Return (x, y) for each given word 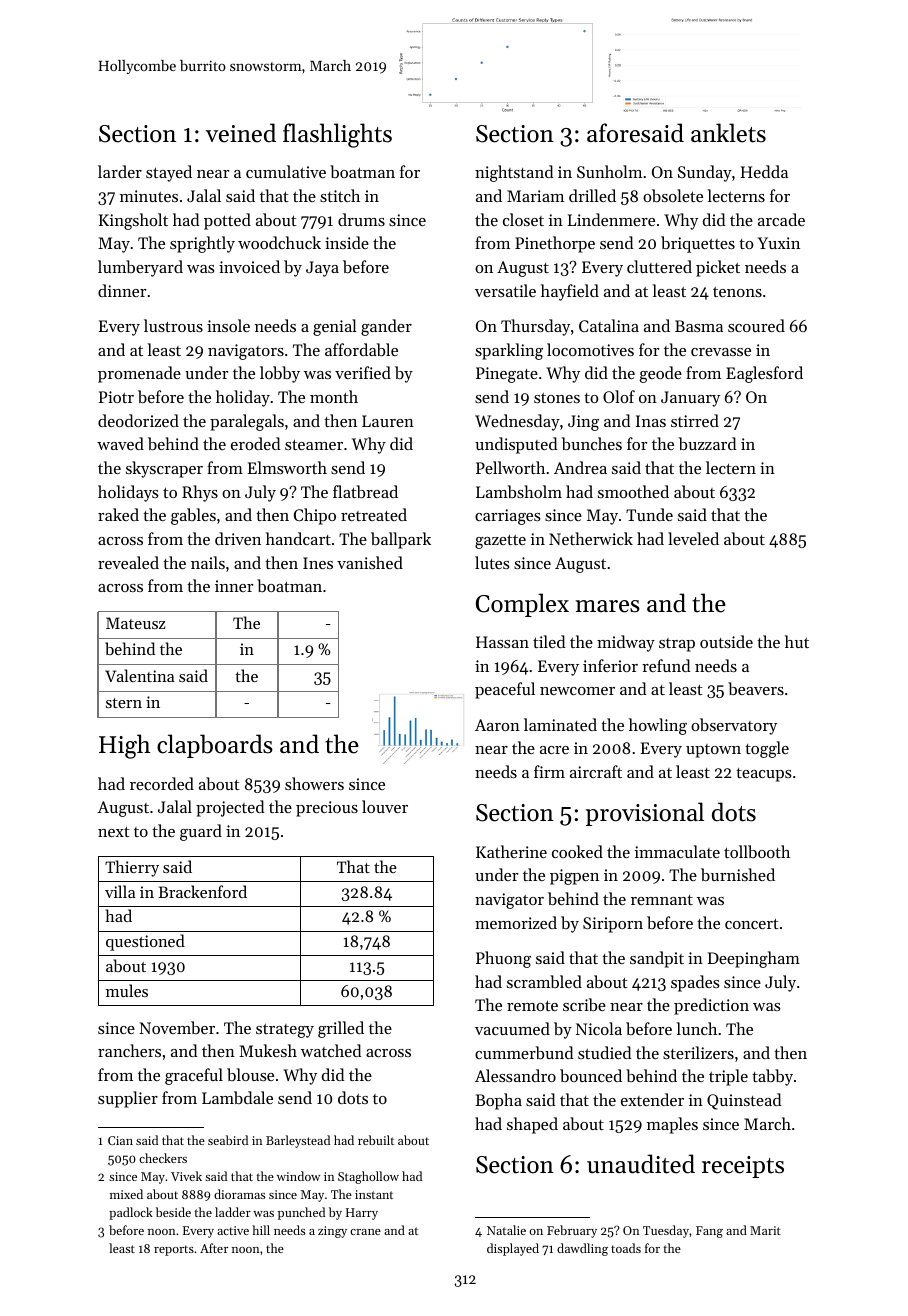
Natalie (506, 1230)
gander (386, 327)
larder (120, 171)
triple (728, 1077)
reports (174, 1250)
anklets (728, 133)
